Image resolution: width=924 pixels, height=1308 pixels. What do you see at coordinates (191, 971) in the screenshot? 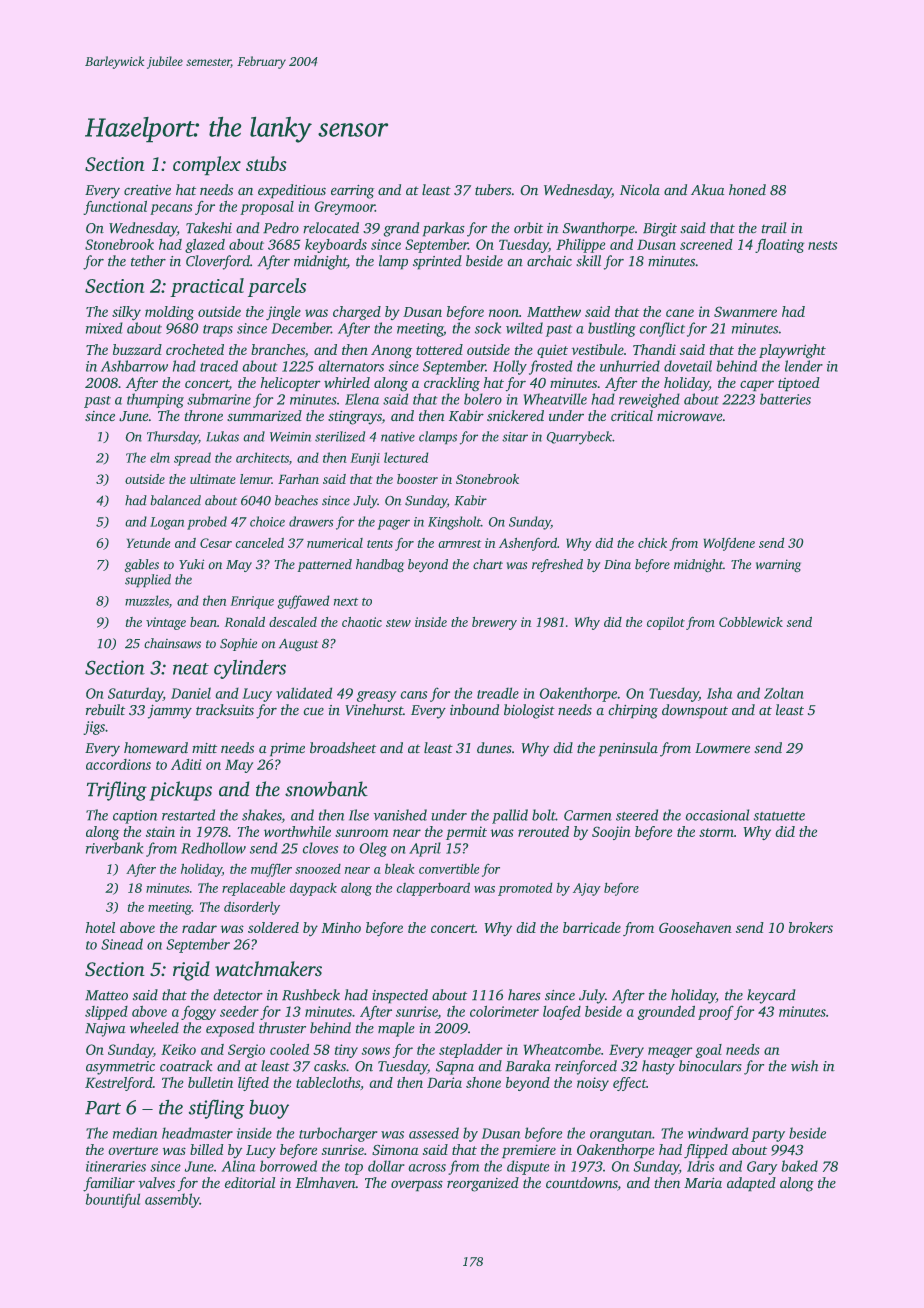
I see `rigid` at bounding box center [191, 971].
